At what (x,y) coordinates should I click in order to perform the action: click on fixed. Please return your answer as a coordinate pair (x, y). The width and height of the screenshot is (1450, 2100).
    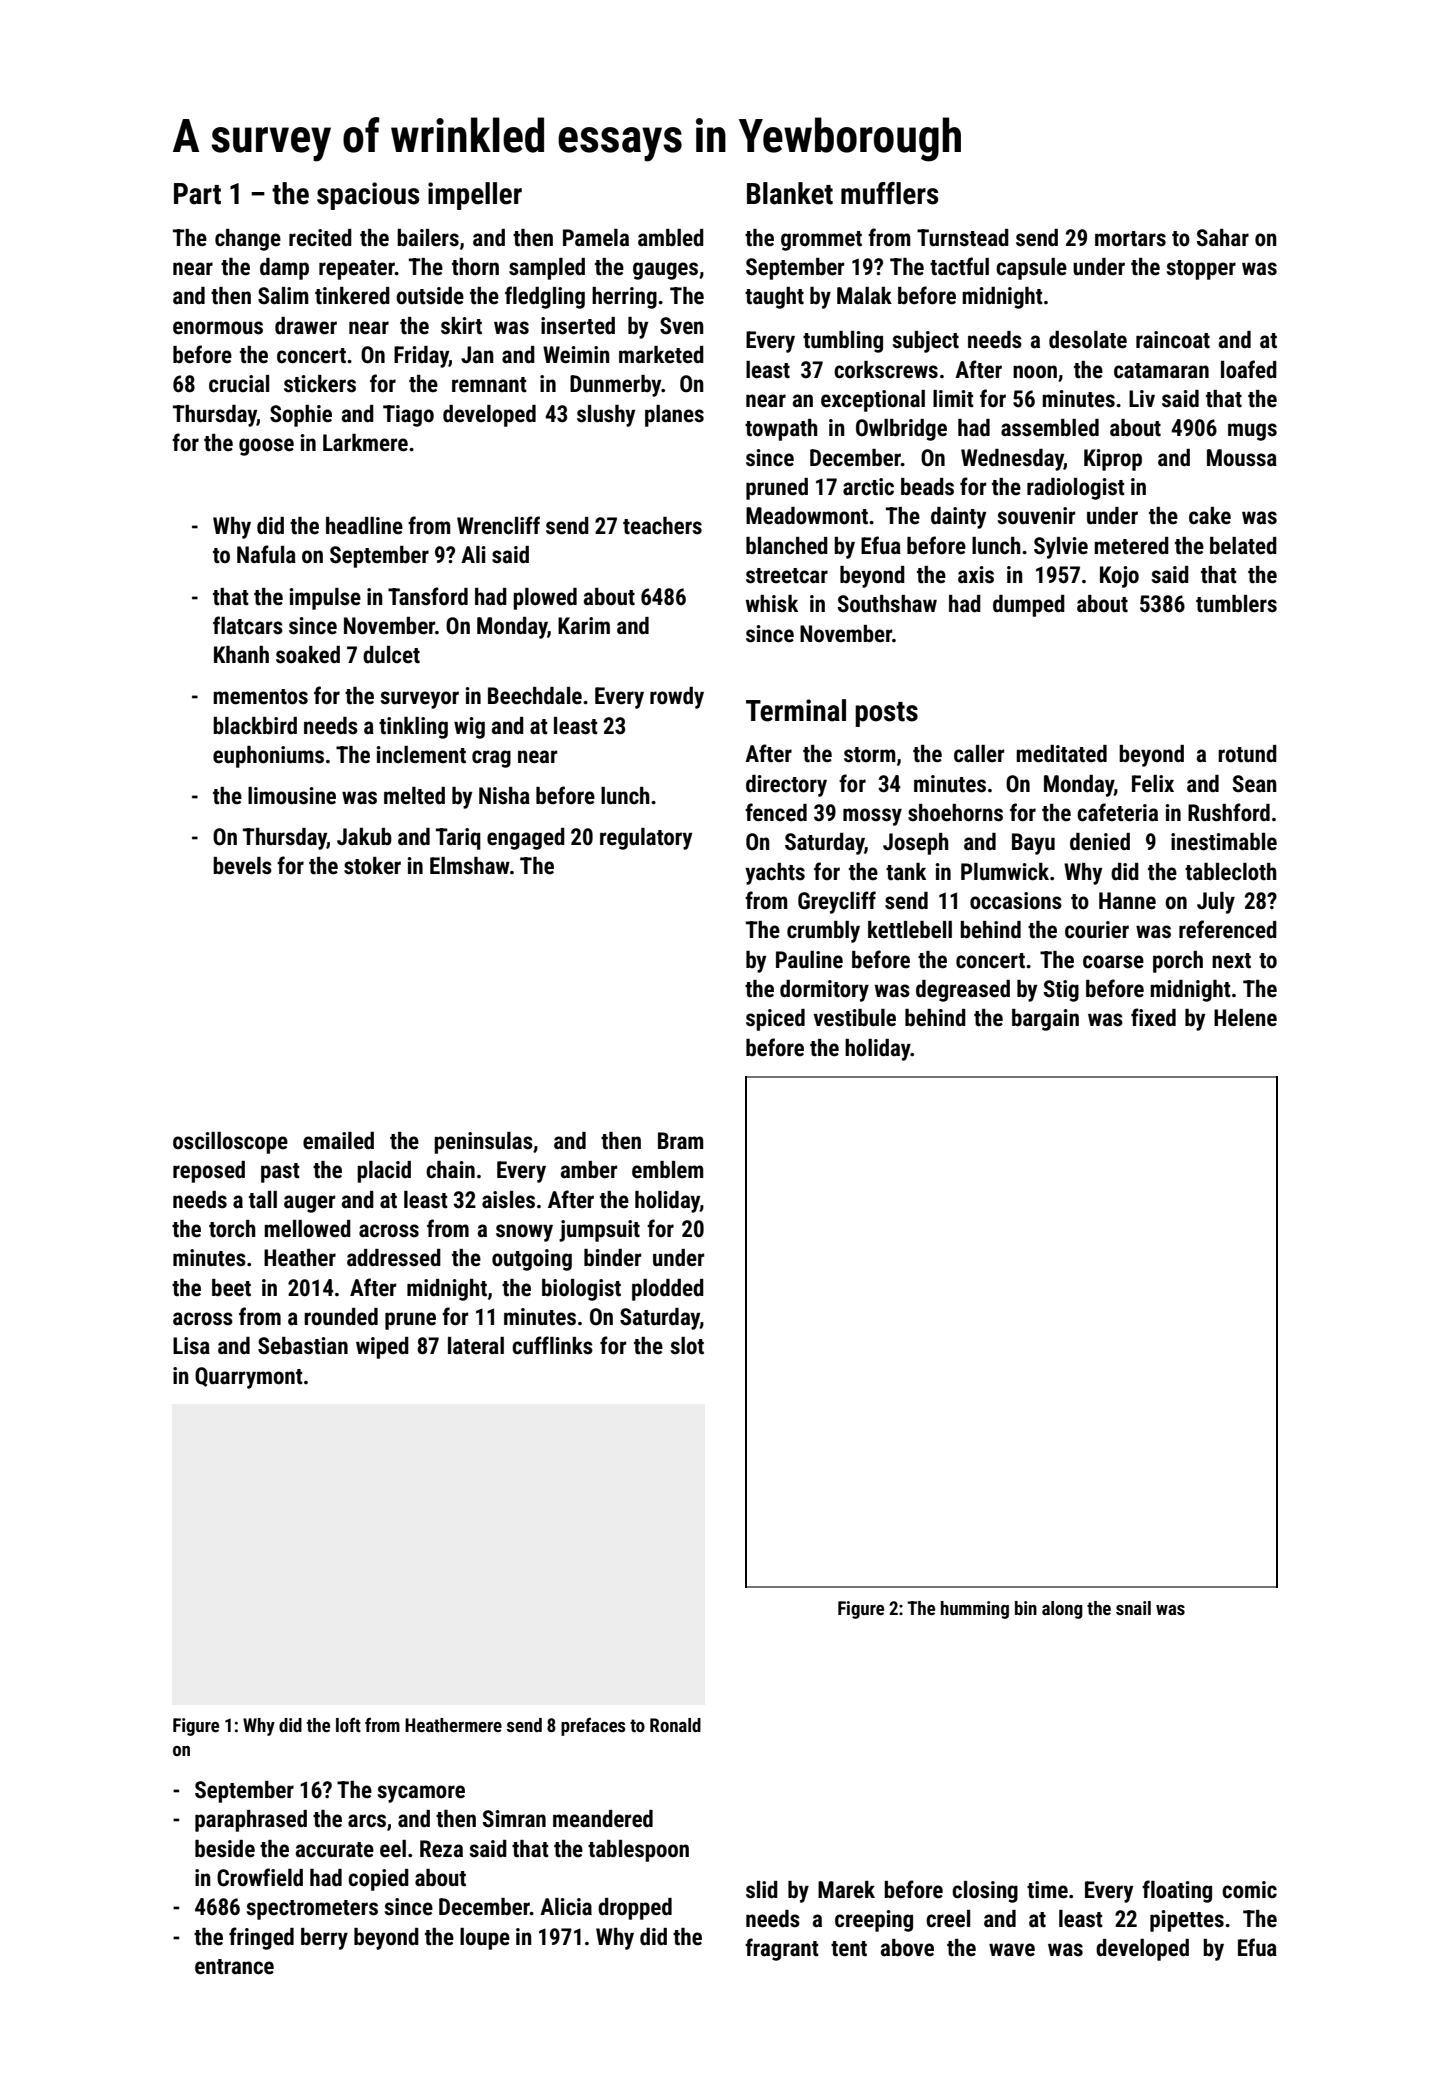
    Looking at the image, I should click on (1153, 1017).
